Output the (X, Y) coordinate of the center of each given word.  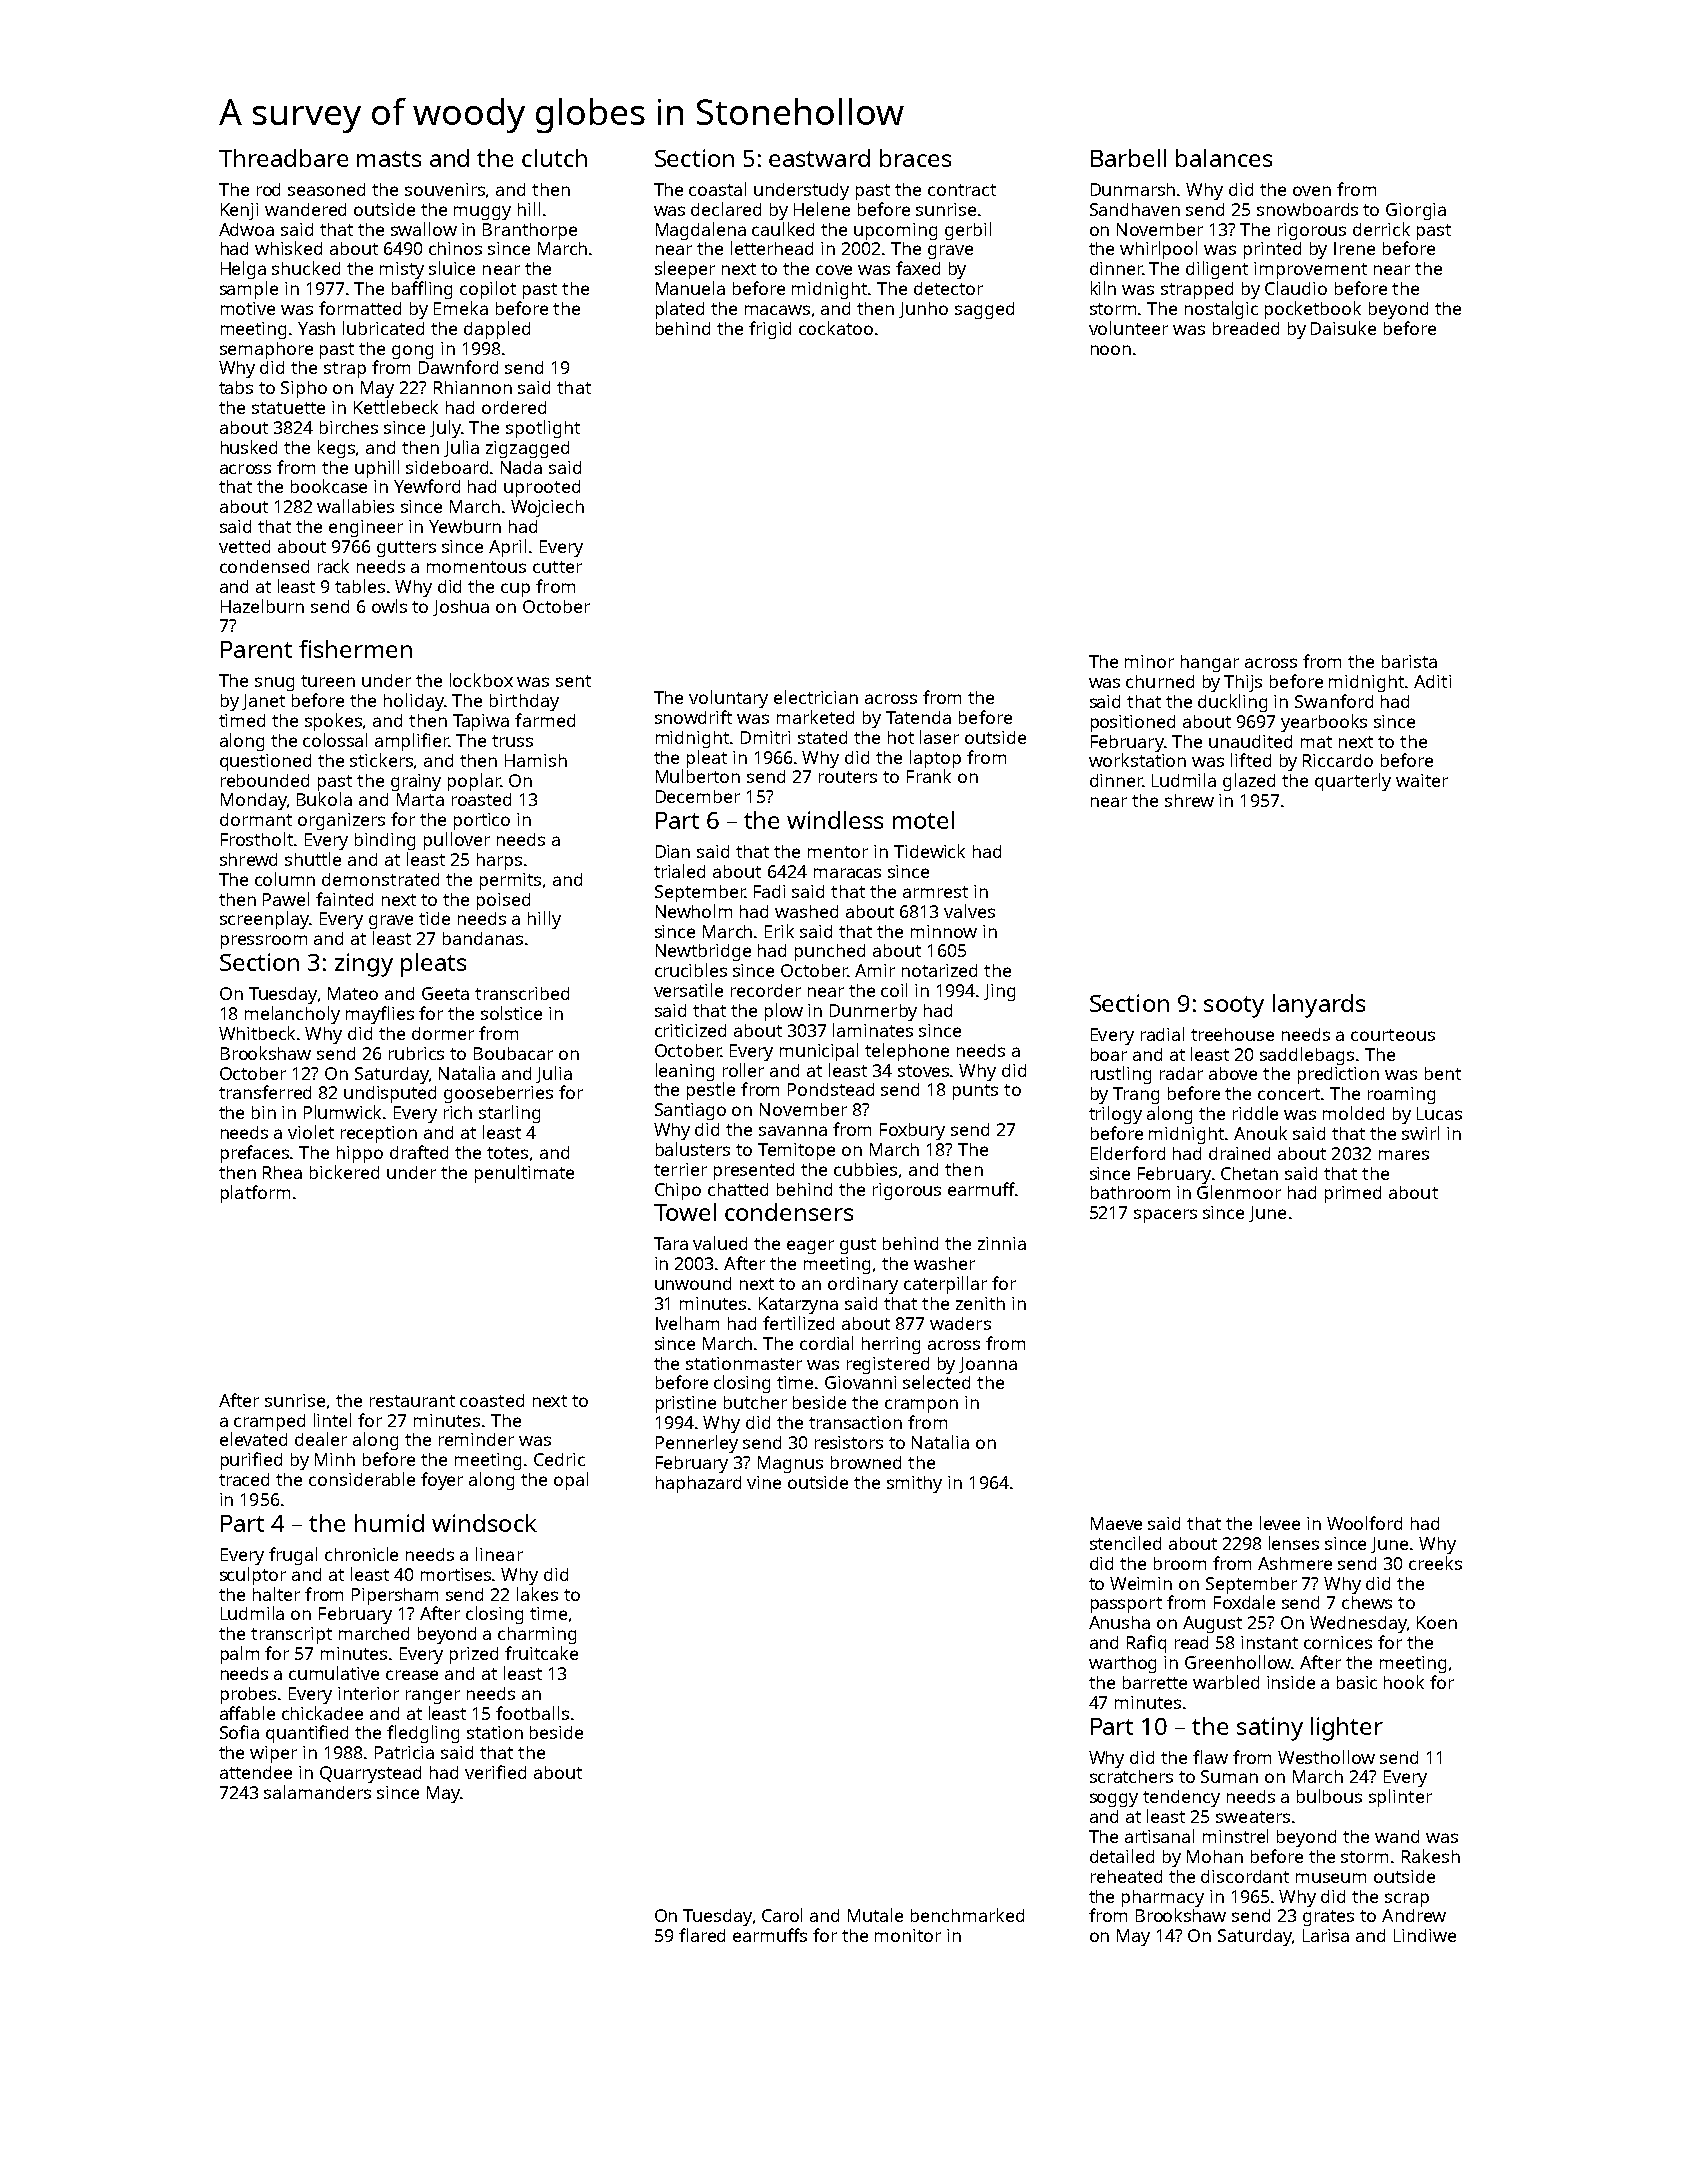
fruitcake (541, 1653)
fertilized (798, 1323)
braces (915, 158)
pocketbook (1313, 310)
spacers (1165, 1216)
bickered (344, 1172)
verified (495, 1772)
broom (1180, 1563)
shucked (306, 268)
